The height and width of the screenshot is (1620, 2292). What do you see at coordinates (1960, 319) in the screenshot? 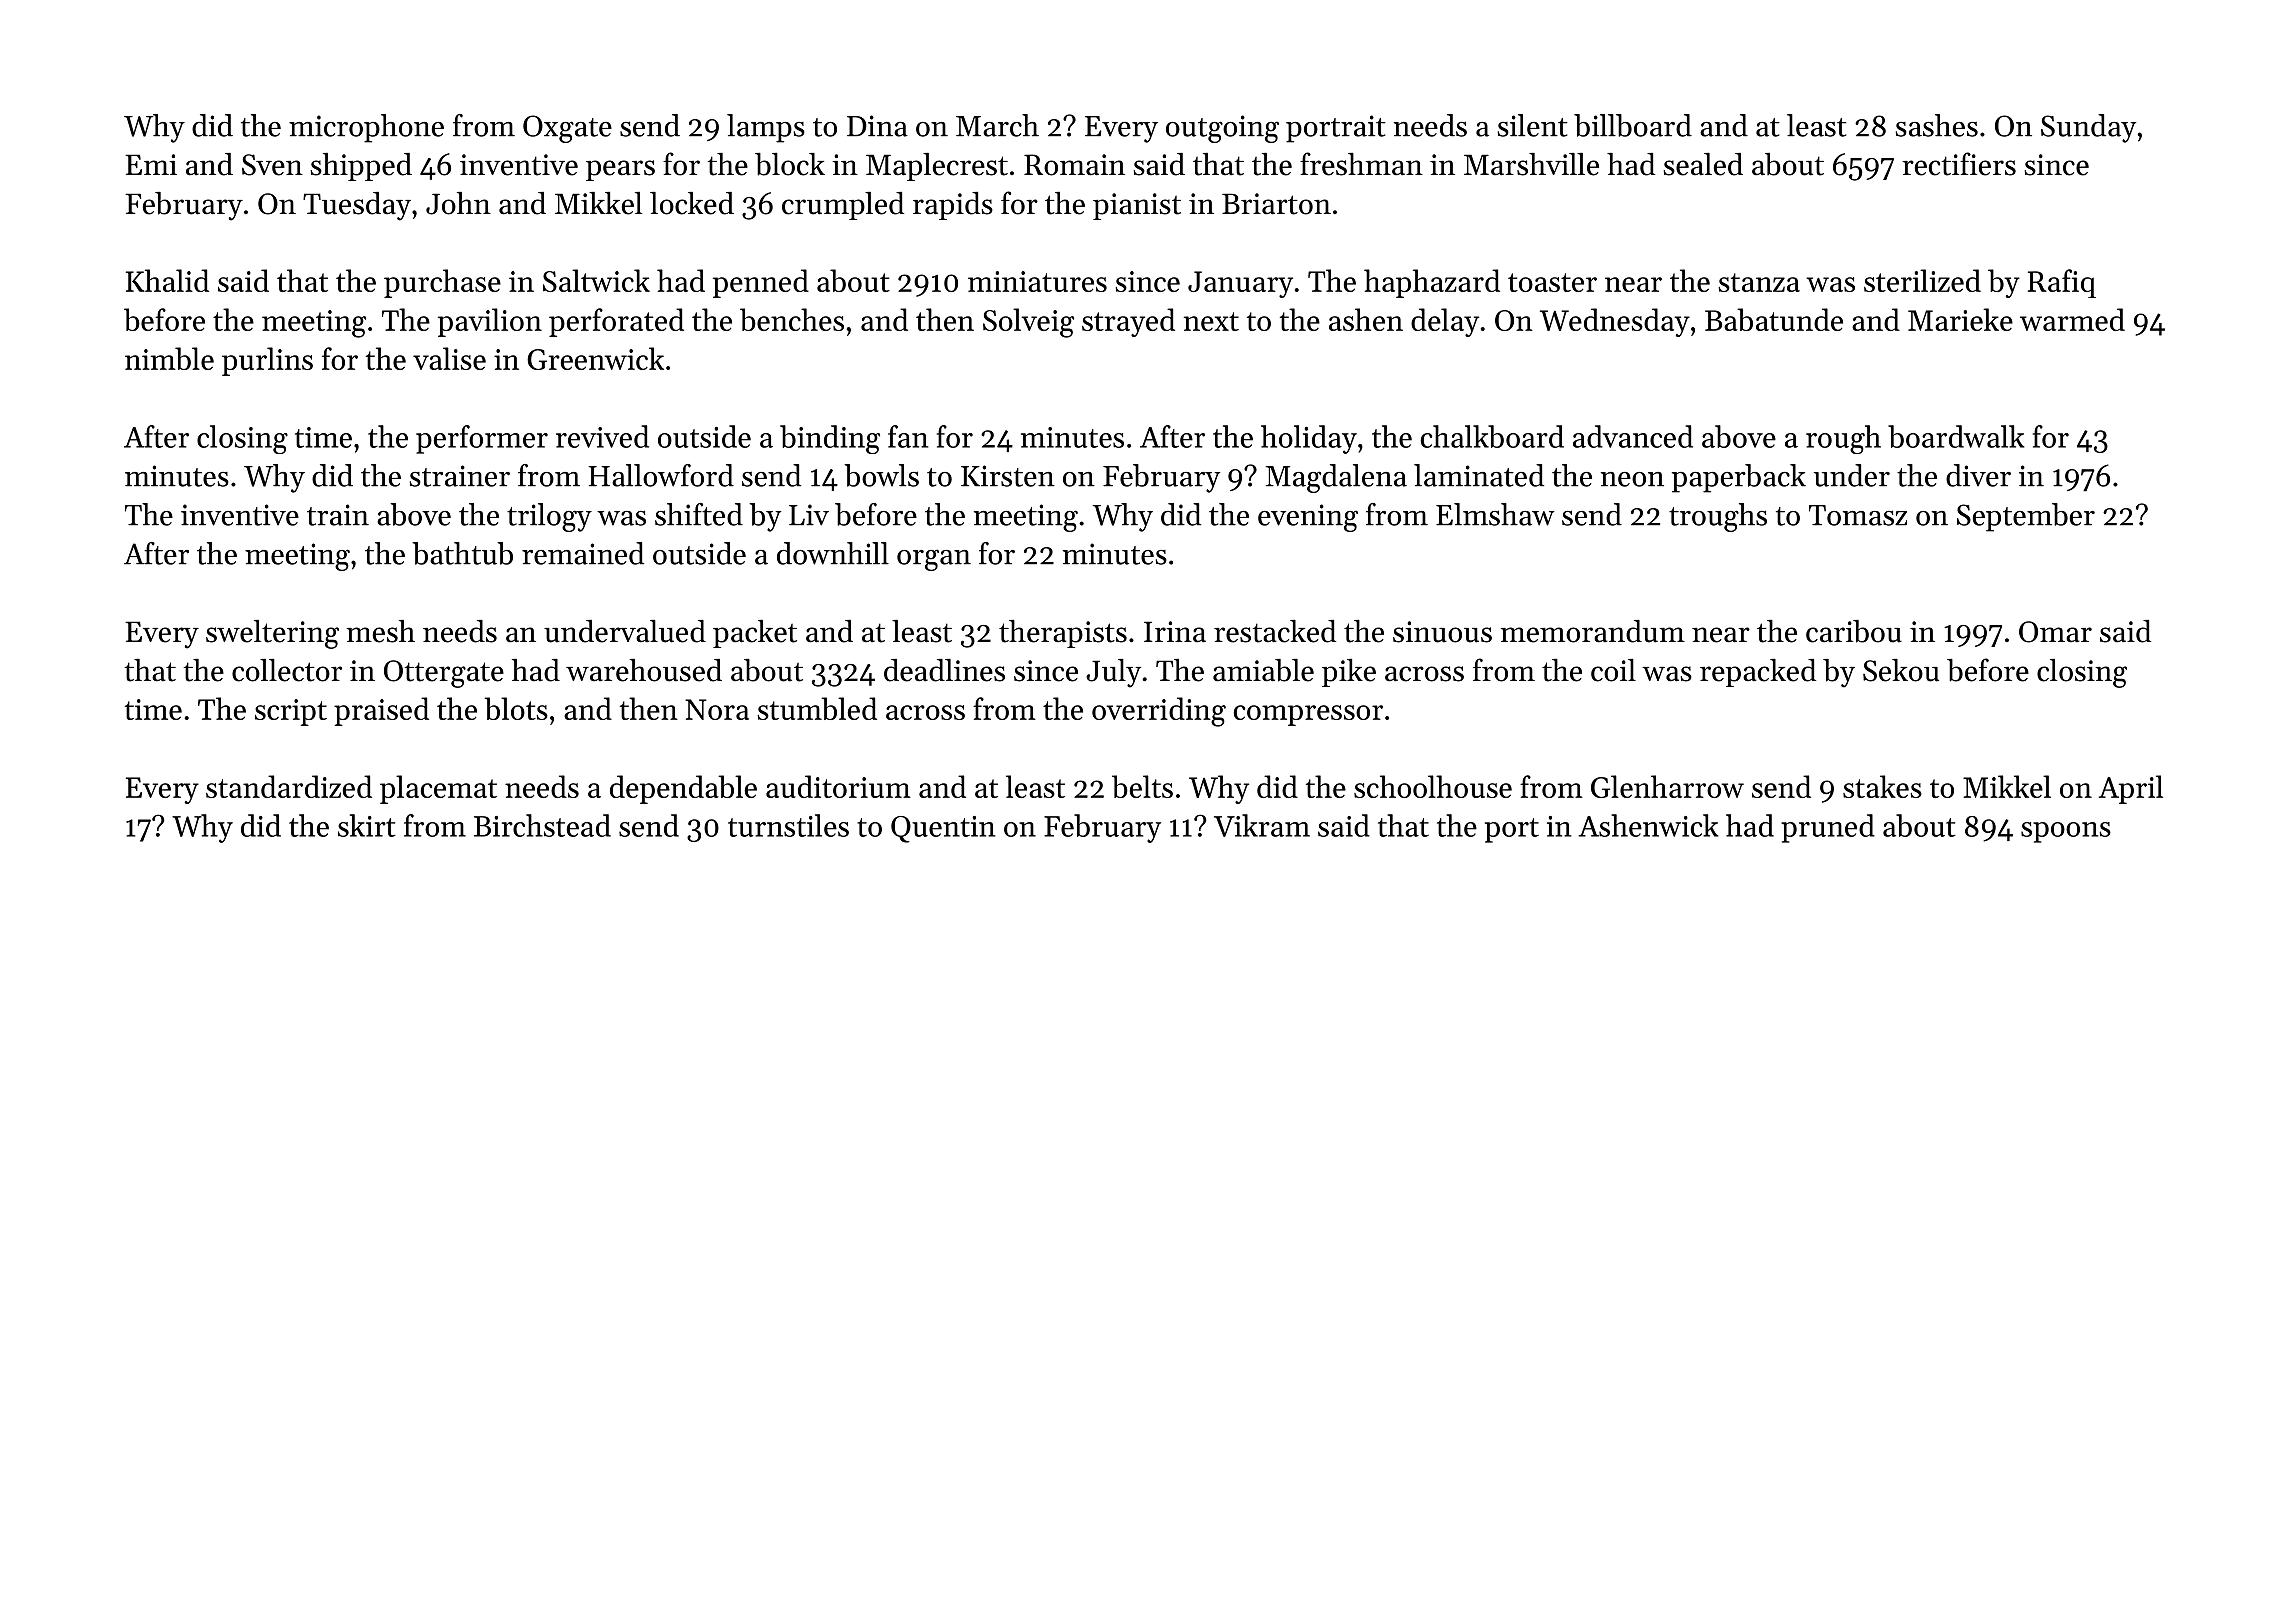
I see `Marieke` at bounding box center [1960, 319].
